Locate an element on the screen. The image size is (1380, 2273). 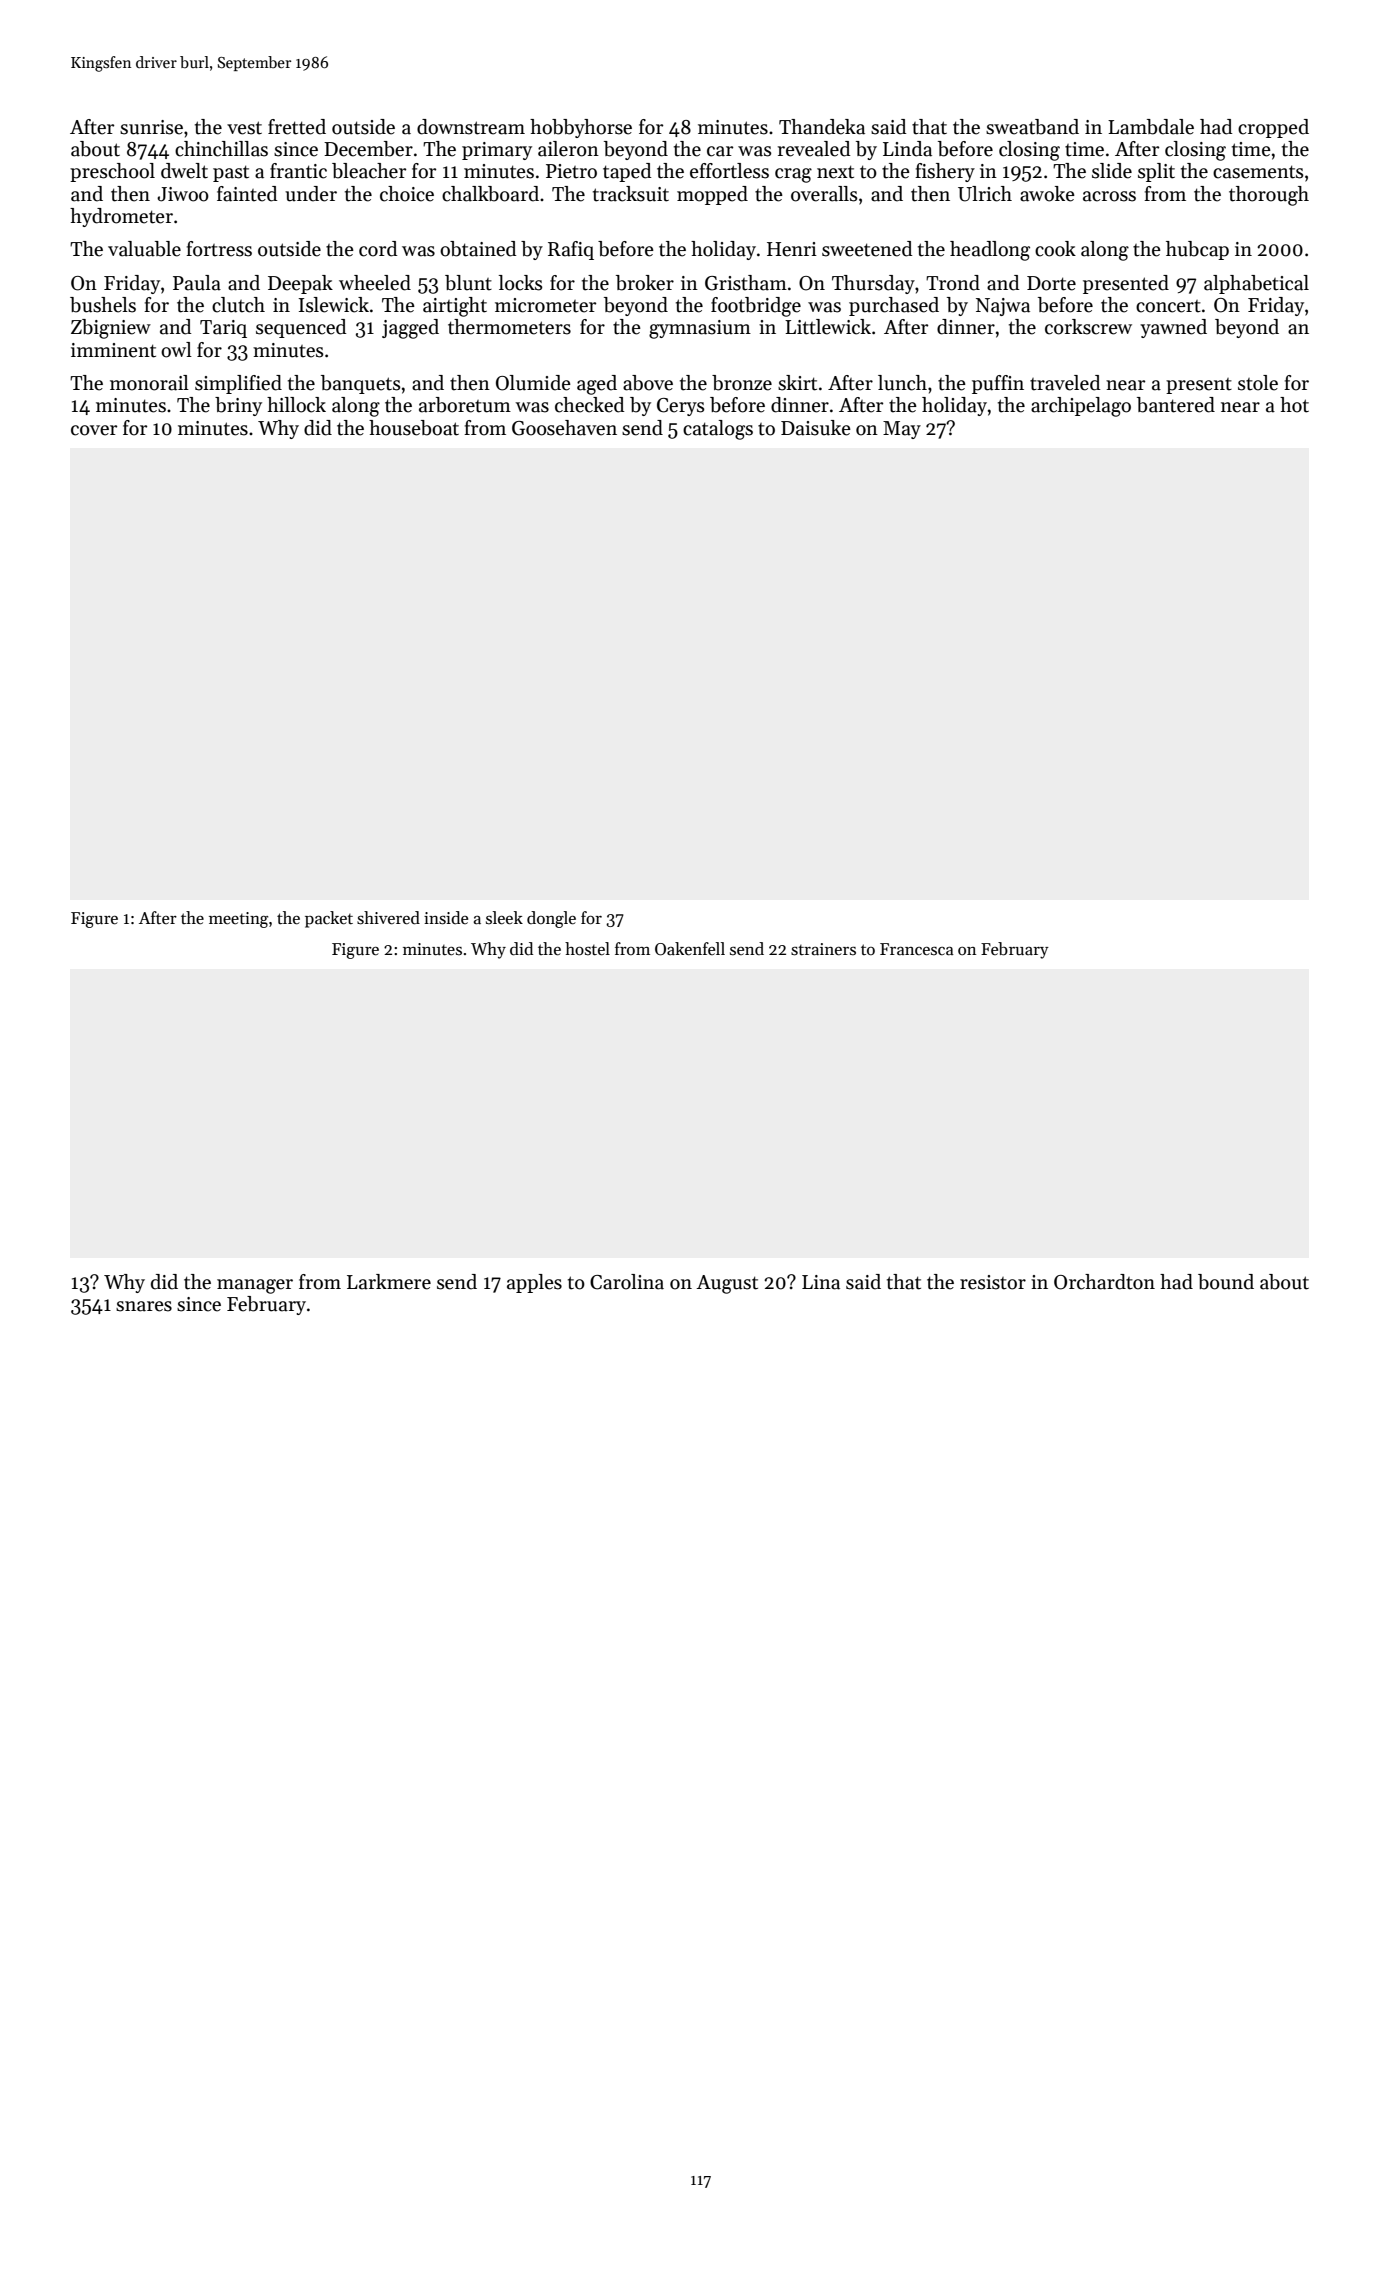
apples is located at coordinates (534, 1283).
